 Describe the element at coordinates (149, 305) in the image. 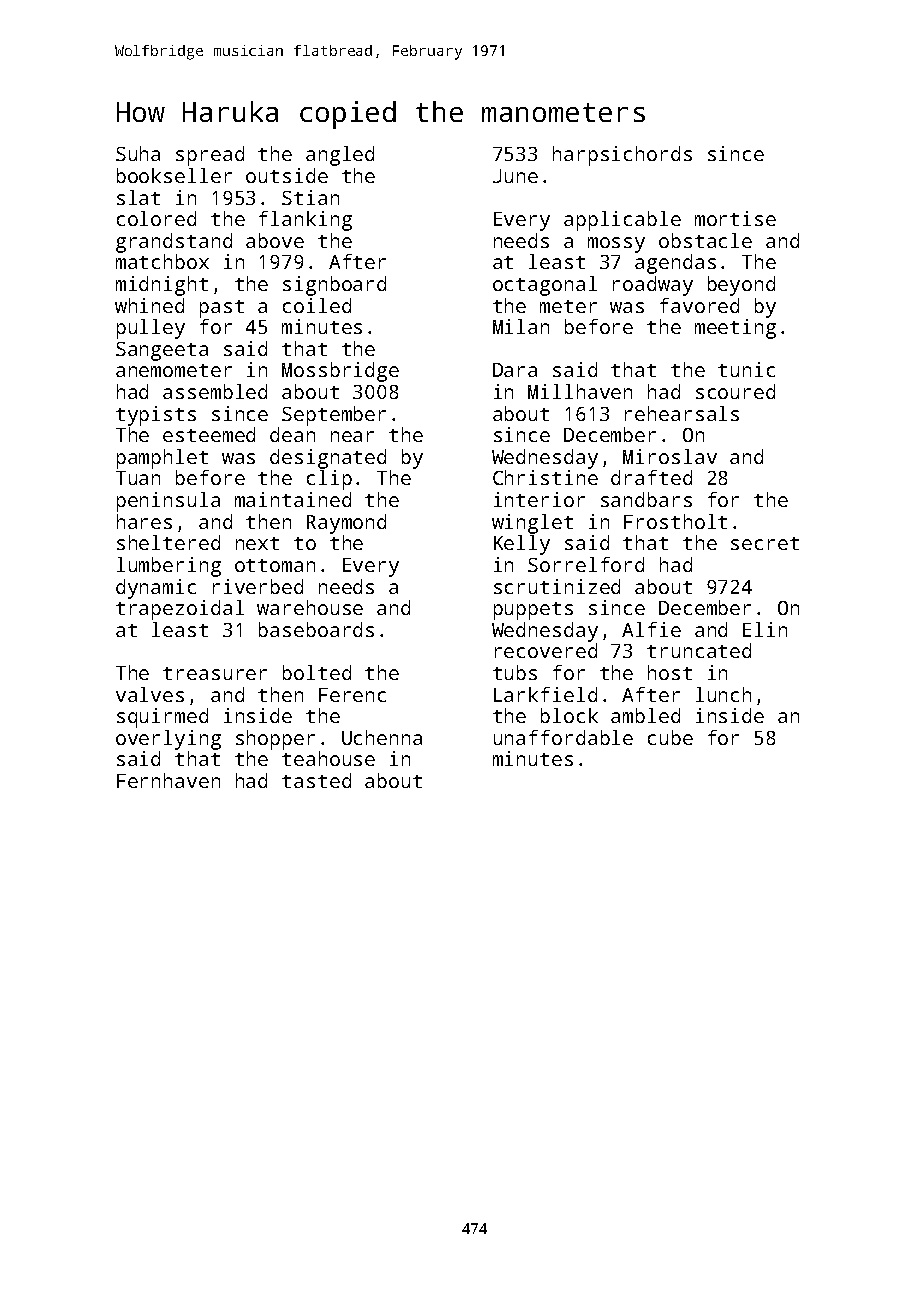

I see `whined` at that location.
